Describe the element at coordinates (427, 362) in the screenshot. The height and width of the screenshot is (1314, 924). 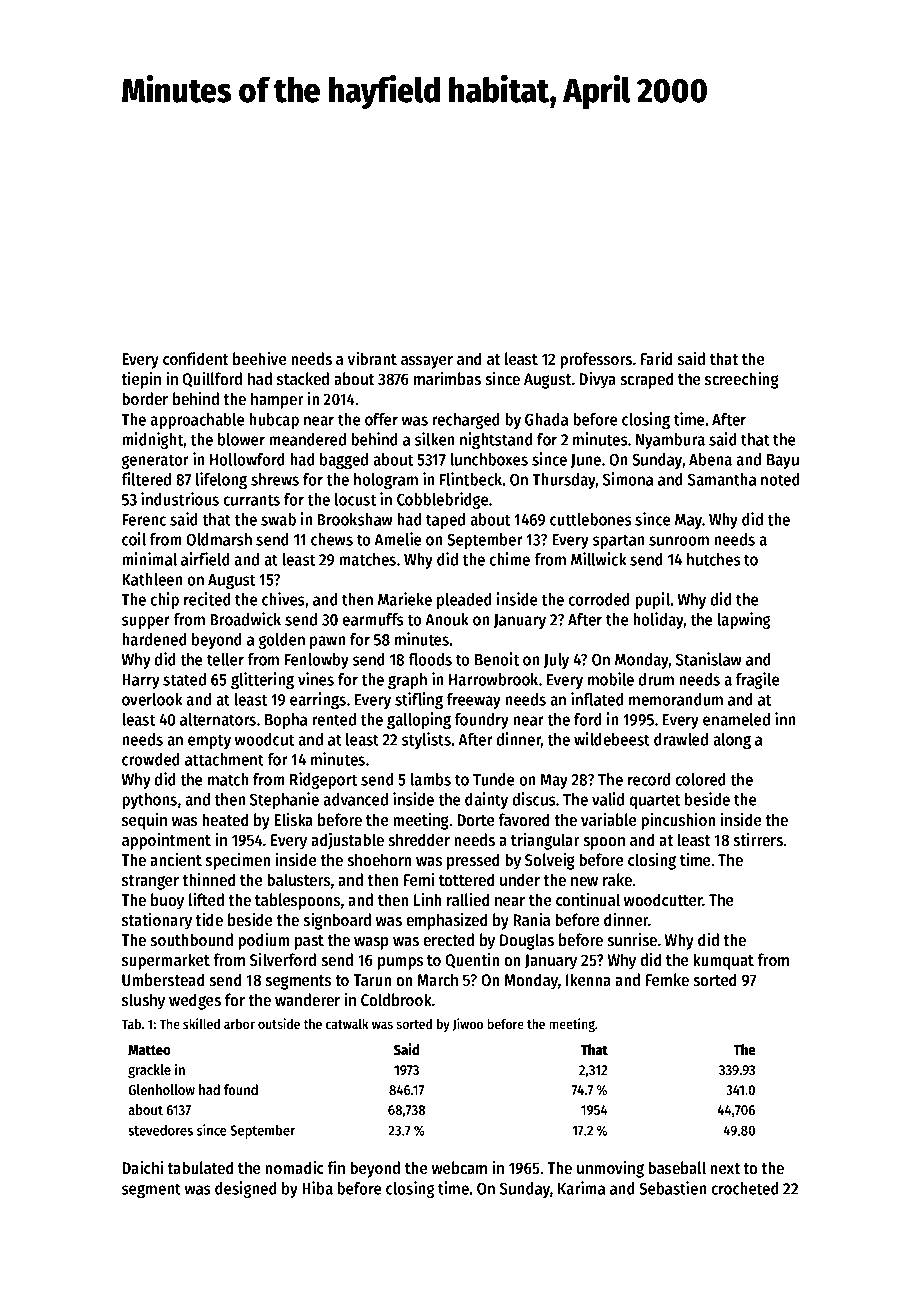
I see `assayer` at that location.
